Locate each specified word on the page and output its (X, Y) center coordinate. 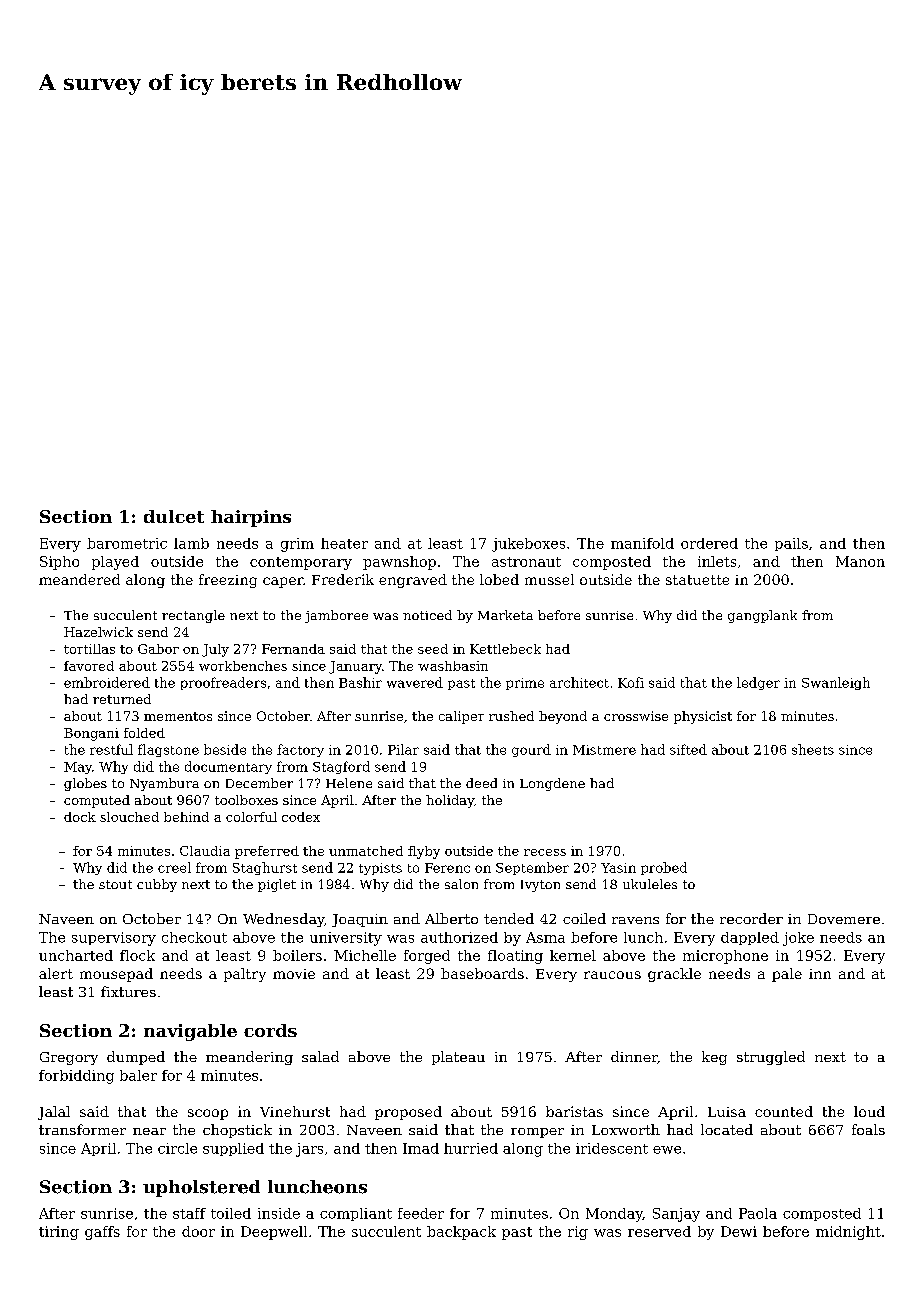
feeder (421, 1213)
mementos (178, 716)
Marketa (505, 615)
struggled (771, 1058)
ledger (758, 683)
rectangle (193, 616)
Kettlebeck (505, 649)
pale (787, 975)
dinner (634, 1057)
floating (515, 957)
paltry (245, 975)
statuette (697, 580)
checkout (194, 937)
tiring (59, 1233)
